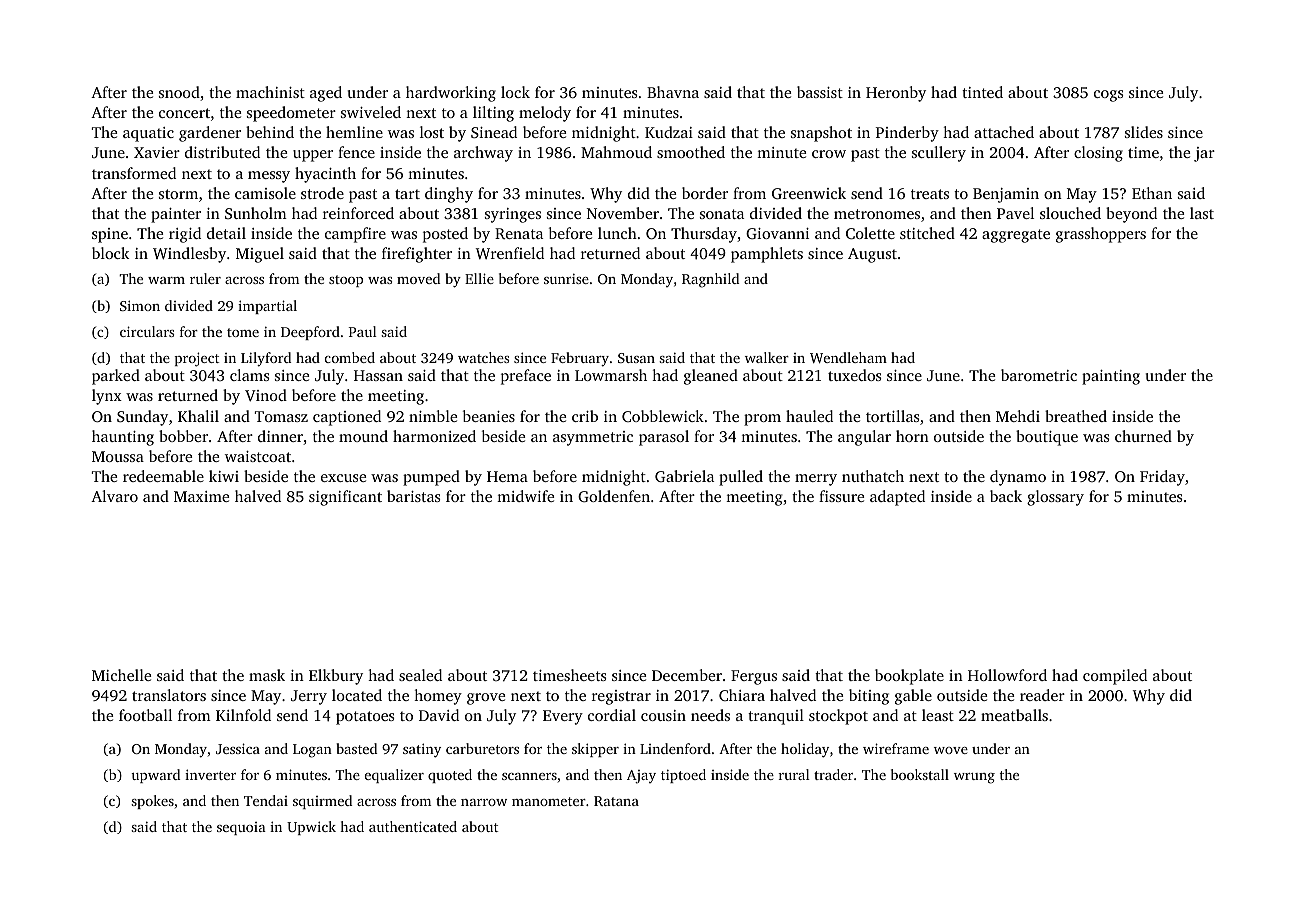  What do you see at coordinates (355, 235) in the screenshot?
I see `campfire` at bounding box center [355, 235].
